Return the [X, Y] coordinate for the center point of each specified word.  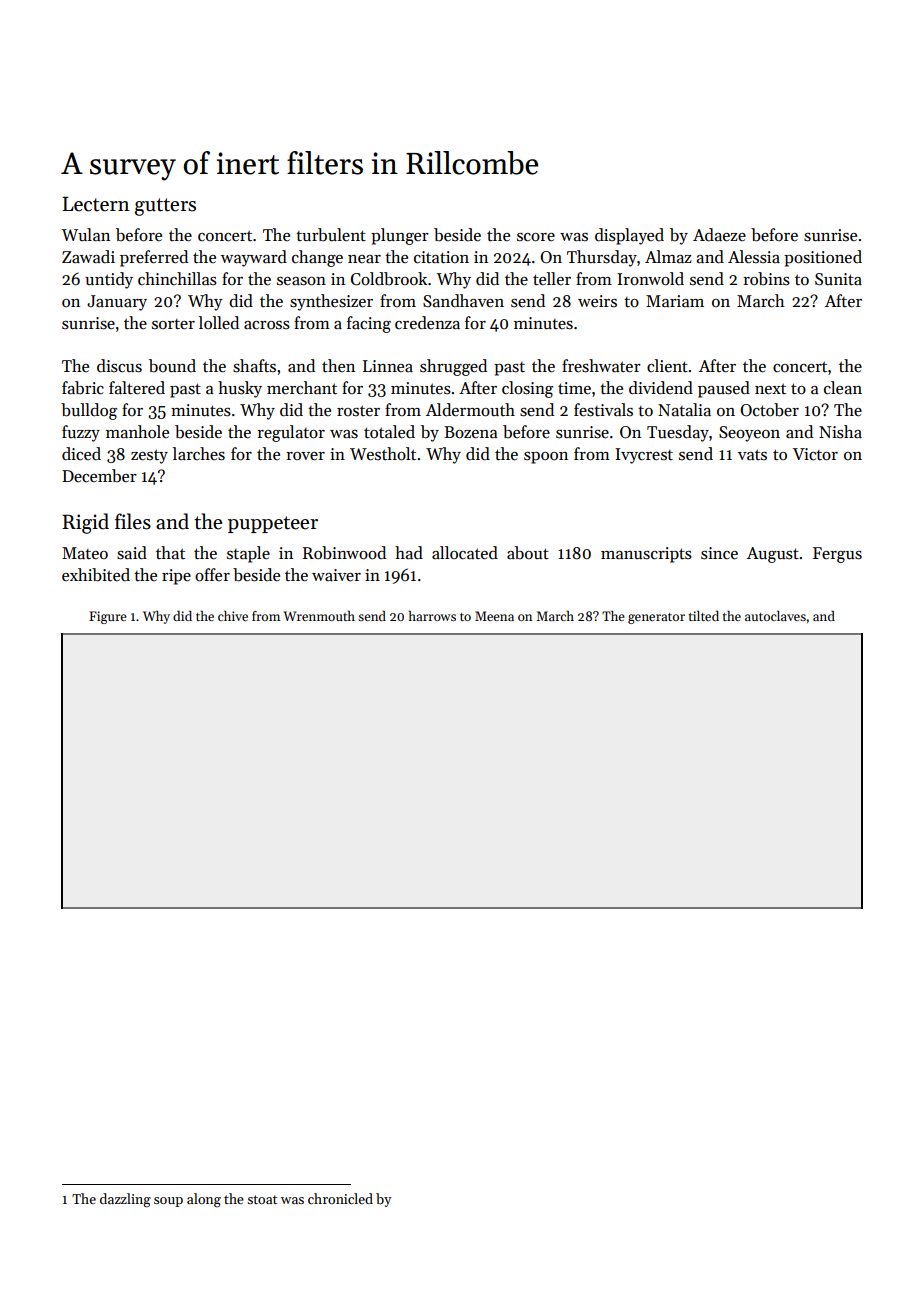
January [117, 303]
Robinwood [344, 553]
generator [656, 618]
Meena [494, 616]
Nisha [840, 432]
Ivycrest [644, 456]
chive [233, 616]
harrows [432, 616]
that [170, 553]
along [204, 1200]
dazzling [125, 1200]
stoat [262, 1199]
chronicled [340, 1198]
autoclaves [775, 616]
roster [358, 411]
